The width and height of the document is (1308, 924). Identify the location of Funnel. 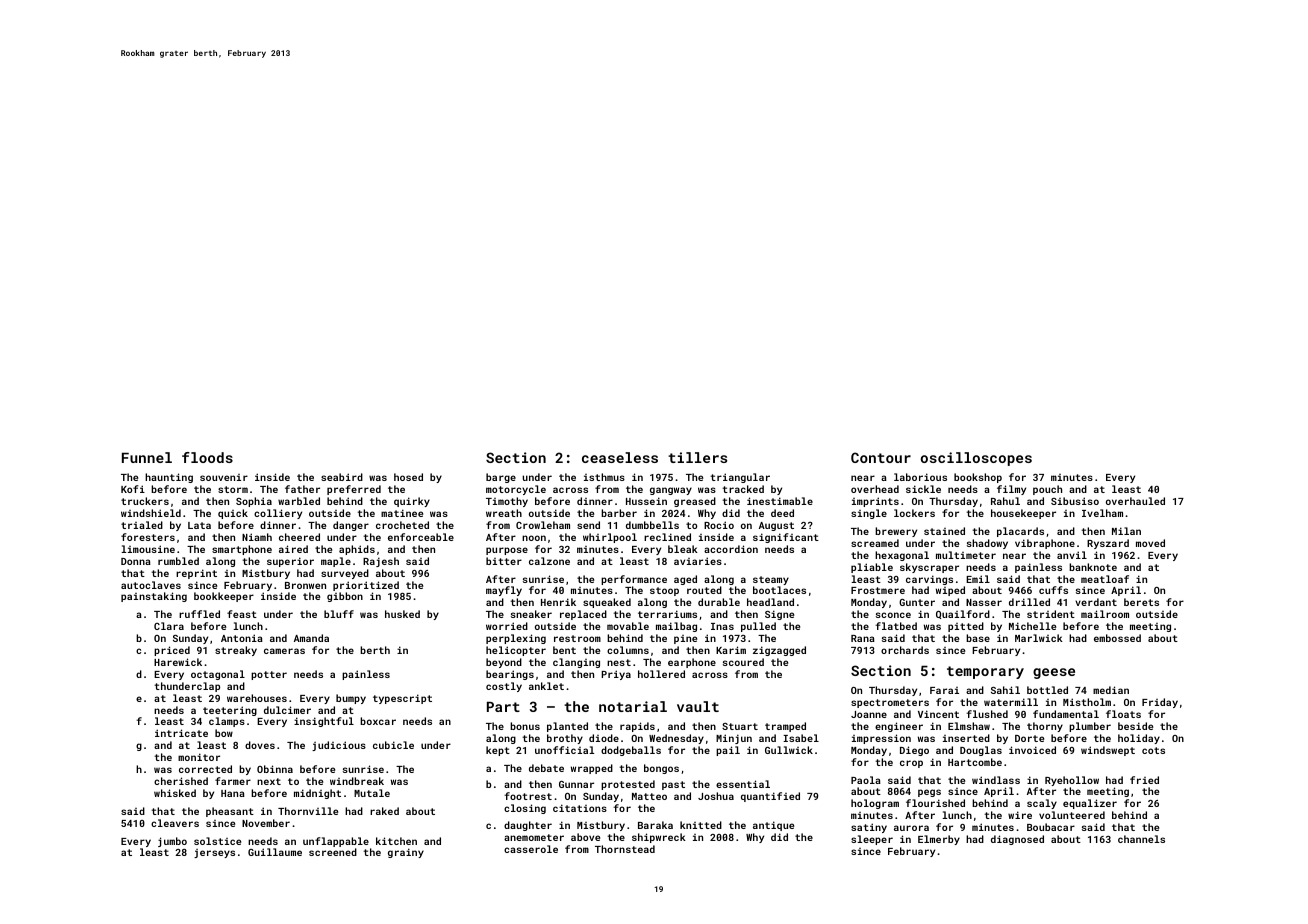
(147, 457).
